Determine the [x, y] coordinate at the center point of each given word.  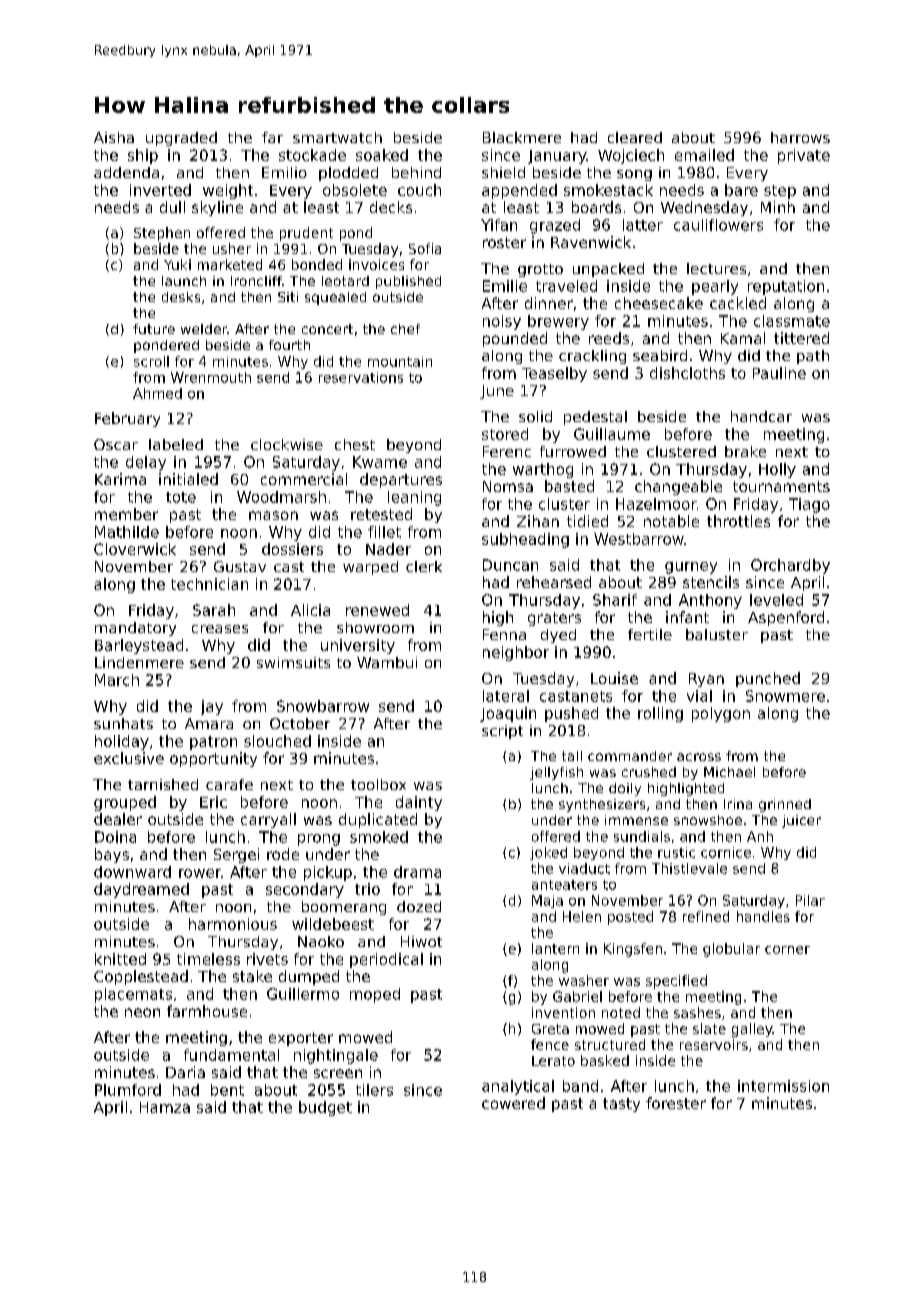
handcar [761, 416]
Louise [614, 678]
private [804, 156]
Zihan [538, 521]
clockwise [287, 444]
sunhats [123, 723]
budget [325, 1108]
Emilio [284, 172]
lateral [506, 696]
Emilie [505, 286]
